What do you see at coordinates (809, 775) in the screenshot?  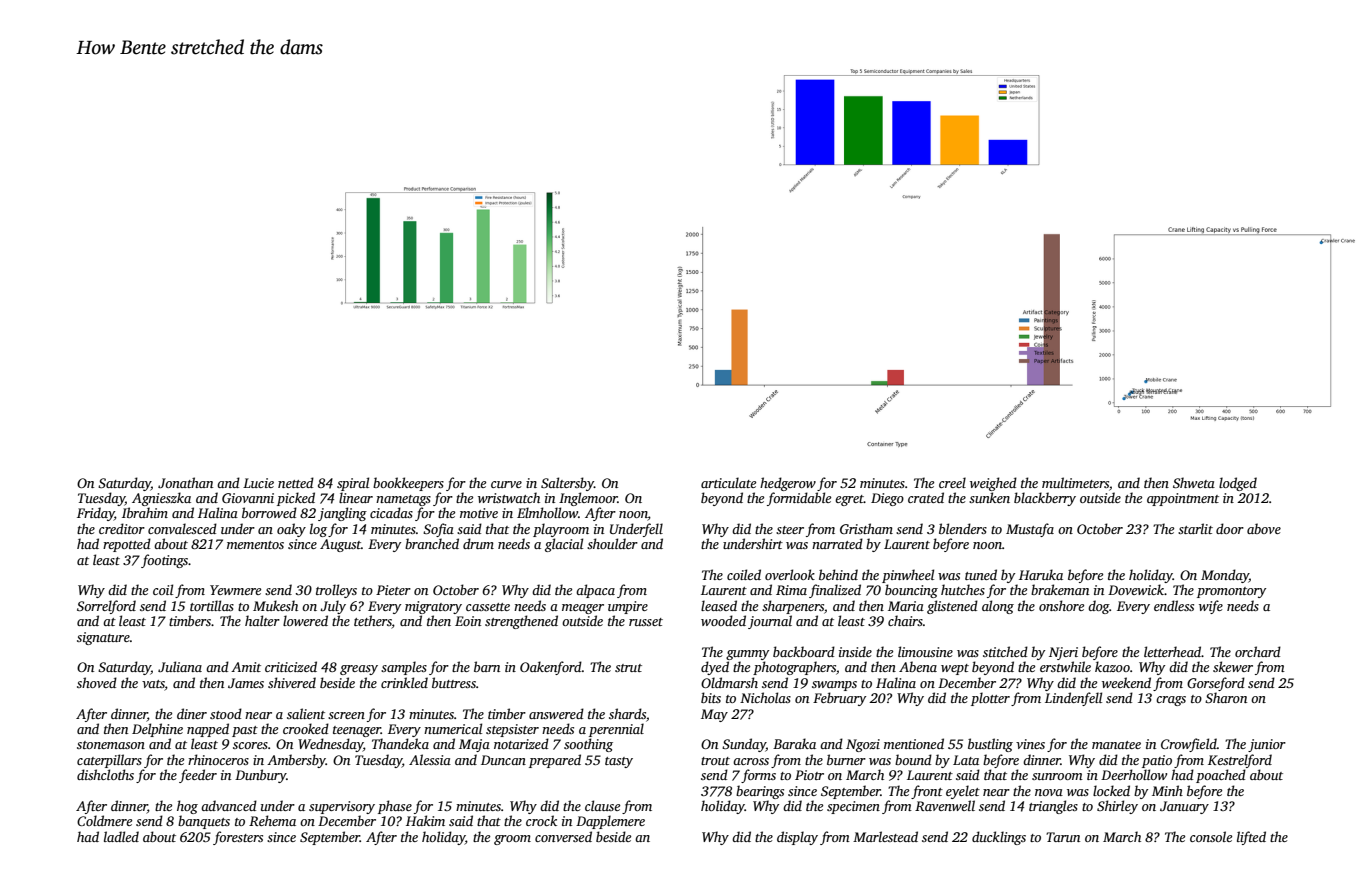 I see `Piotr` at bounding box center [809, 775].
